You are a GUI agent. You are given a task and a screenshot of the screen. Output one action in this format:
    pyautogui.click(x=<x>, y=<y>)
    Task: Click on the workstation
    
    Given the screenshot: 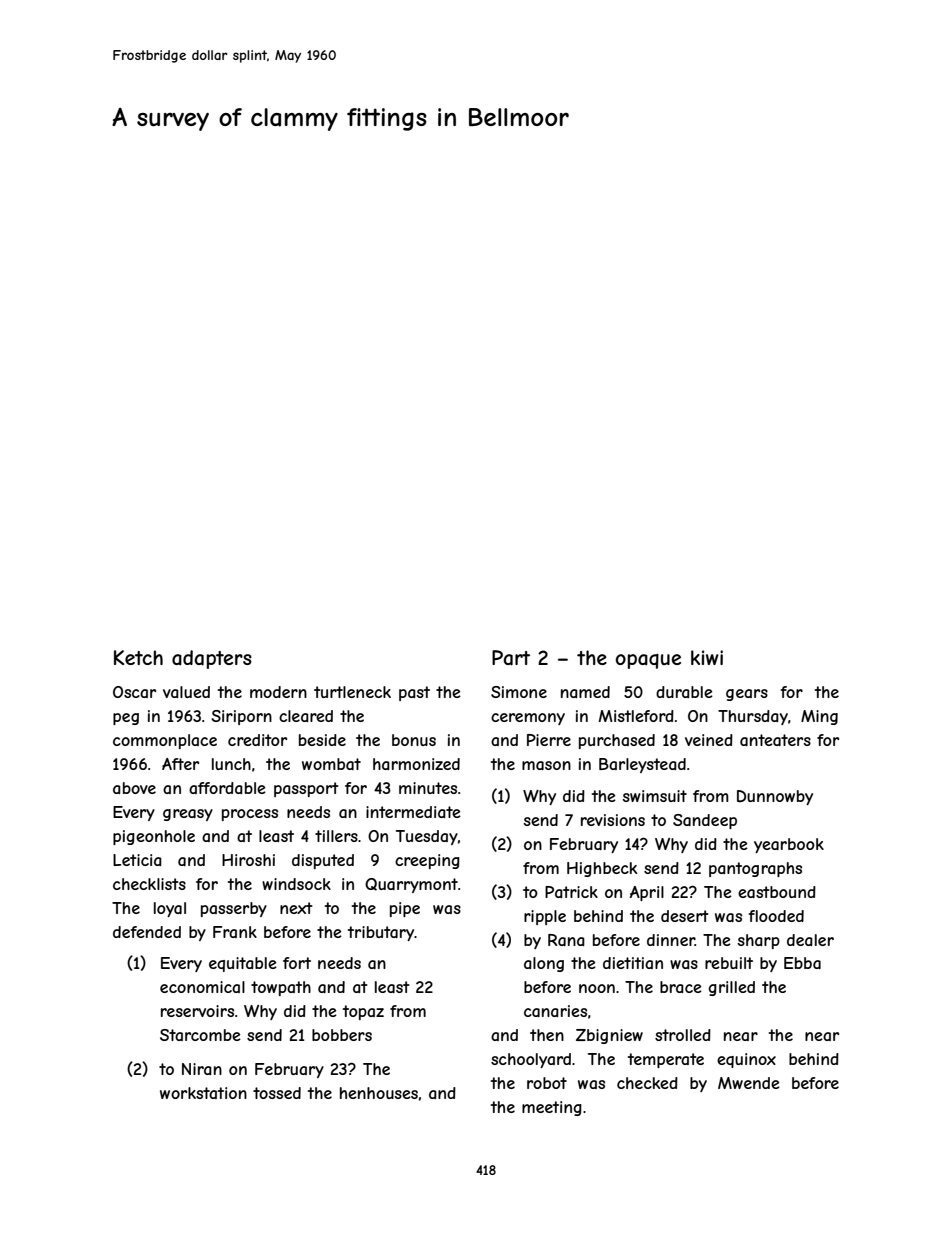 What is the action you would take?
    pyautogui.click(x=203, y=1093)
